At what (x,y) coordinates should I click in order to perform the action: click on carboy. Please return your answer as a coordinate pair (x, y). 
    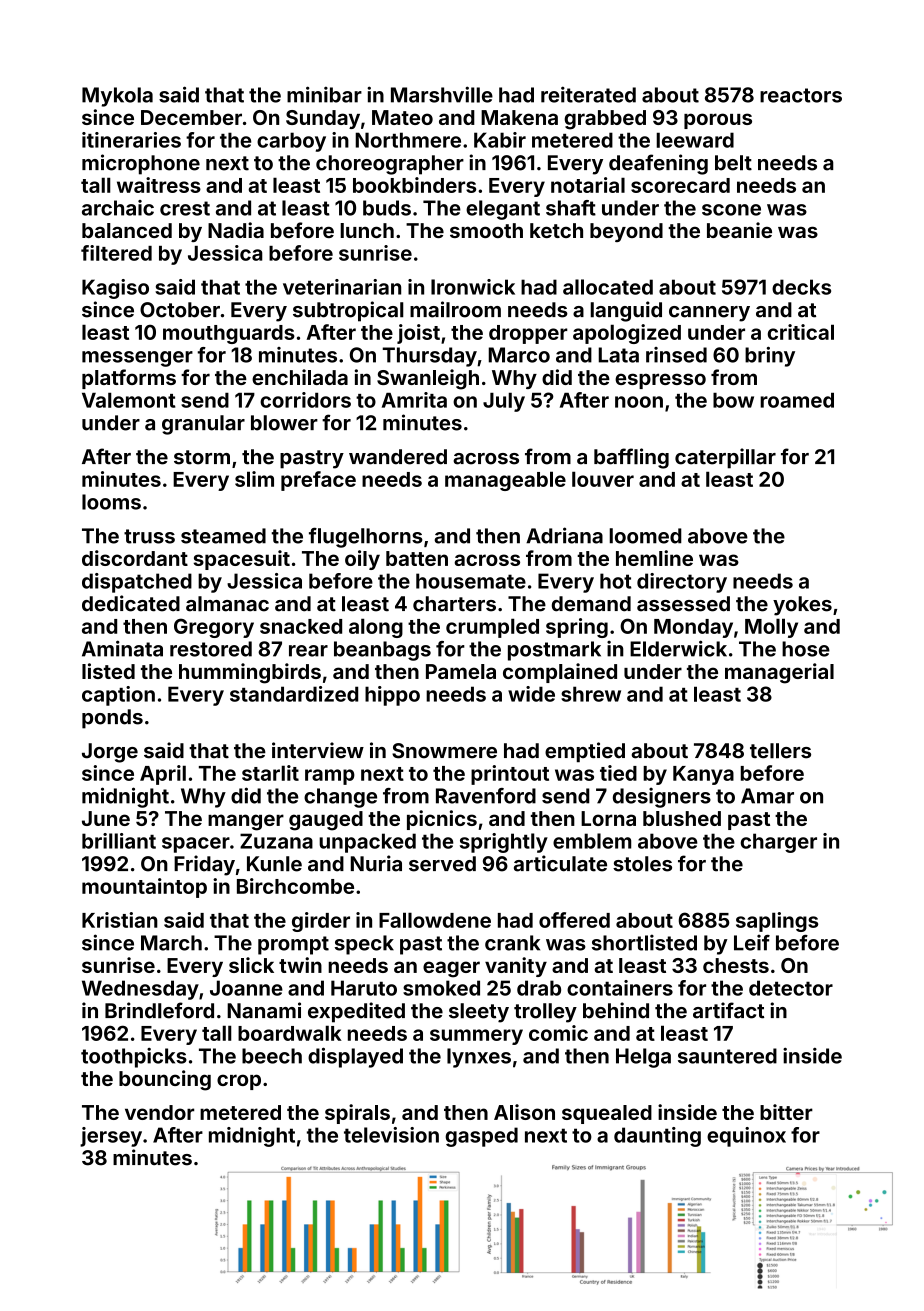
    Looking at the image, I should click on (291, 142).
